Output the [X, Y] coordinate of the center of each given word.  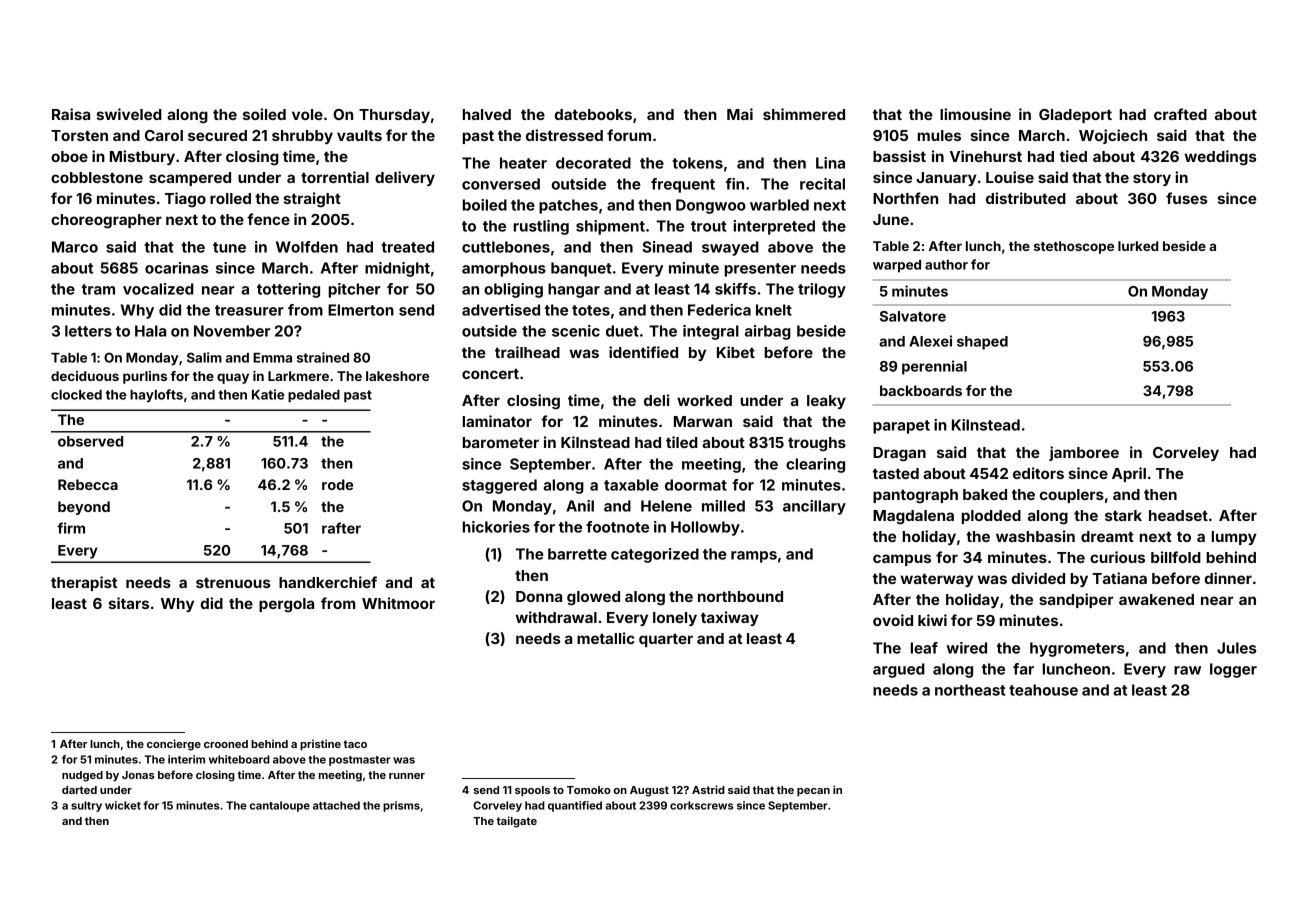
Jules [1236, 648]
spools [532, 791]
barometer [501, 442]
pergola [286, 605]
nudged [82, 776]
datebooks [593, 114]
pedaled [314, 396]
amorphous [504, 269]
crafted [1180, 114]
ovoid [893, 620]
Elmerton [361, 310]
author [946, 265]
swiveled [129, 114]
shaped [982, 343]
